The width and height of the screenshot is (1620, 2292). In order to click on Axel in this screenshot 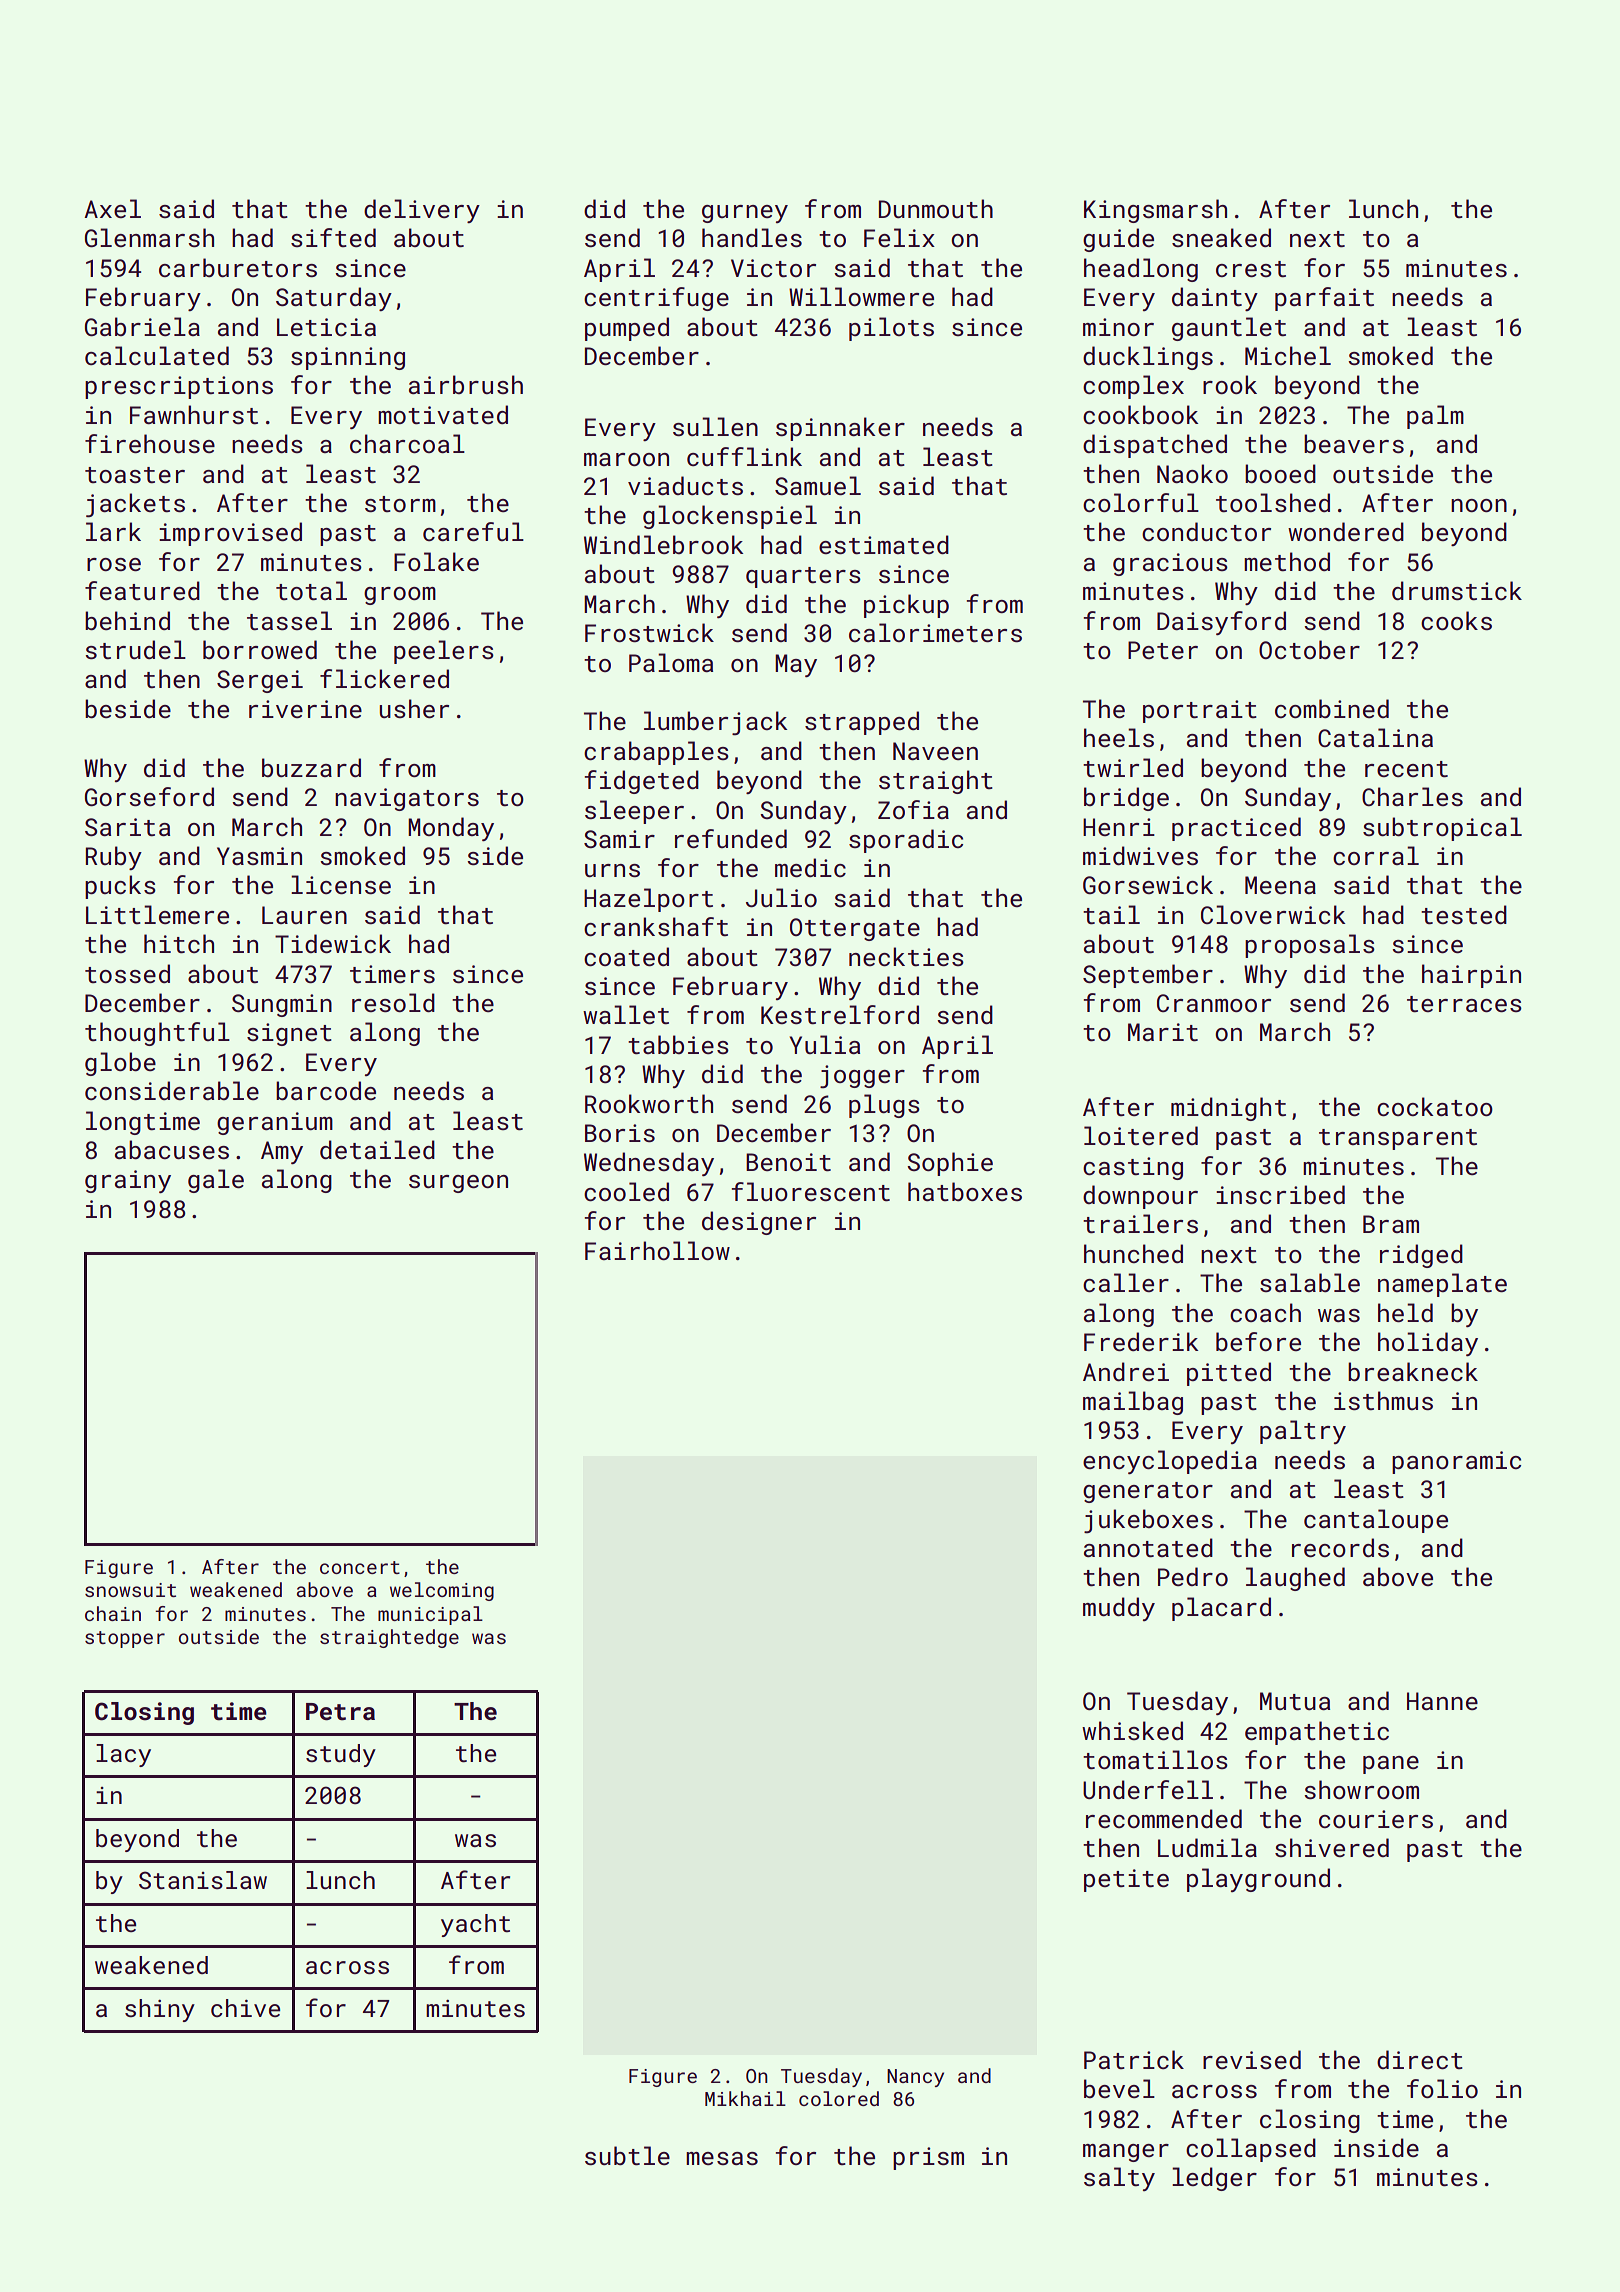, I will do `click(112, 208)`.
